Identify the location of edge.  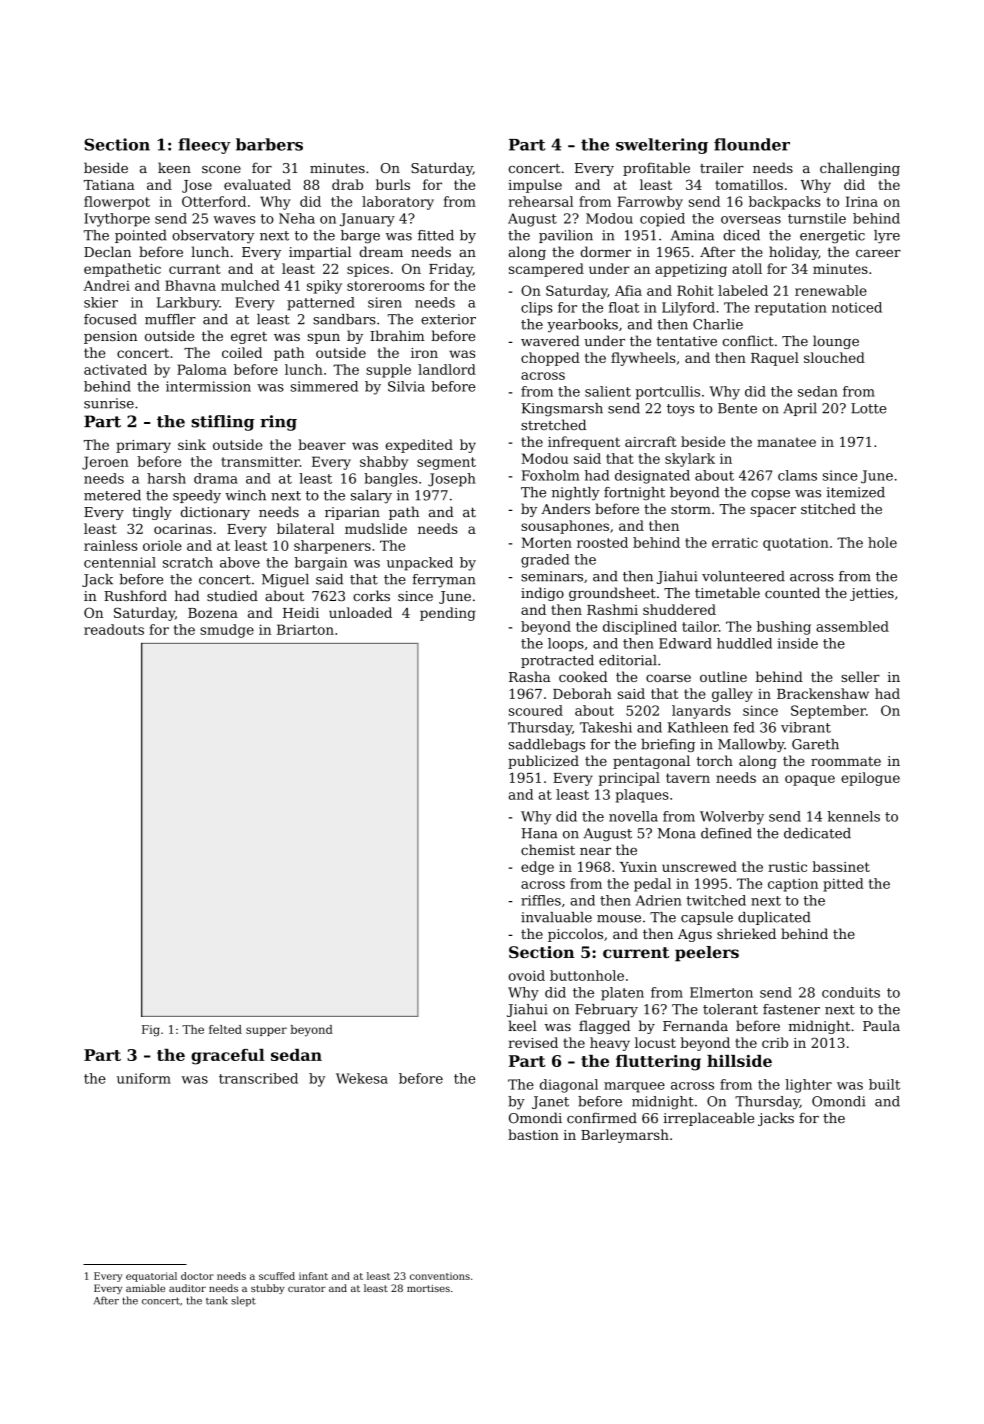
(537, 868).
